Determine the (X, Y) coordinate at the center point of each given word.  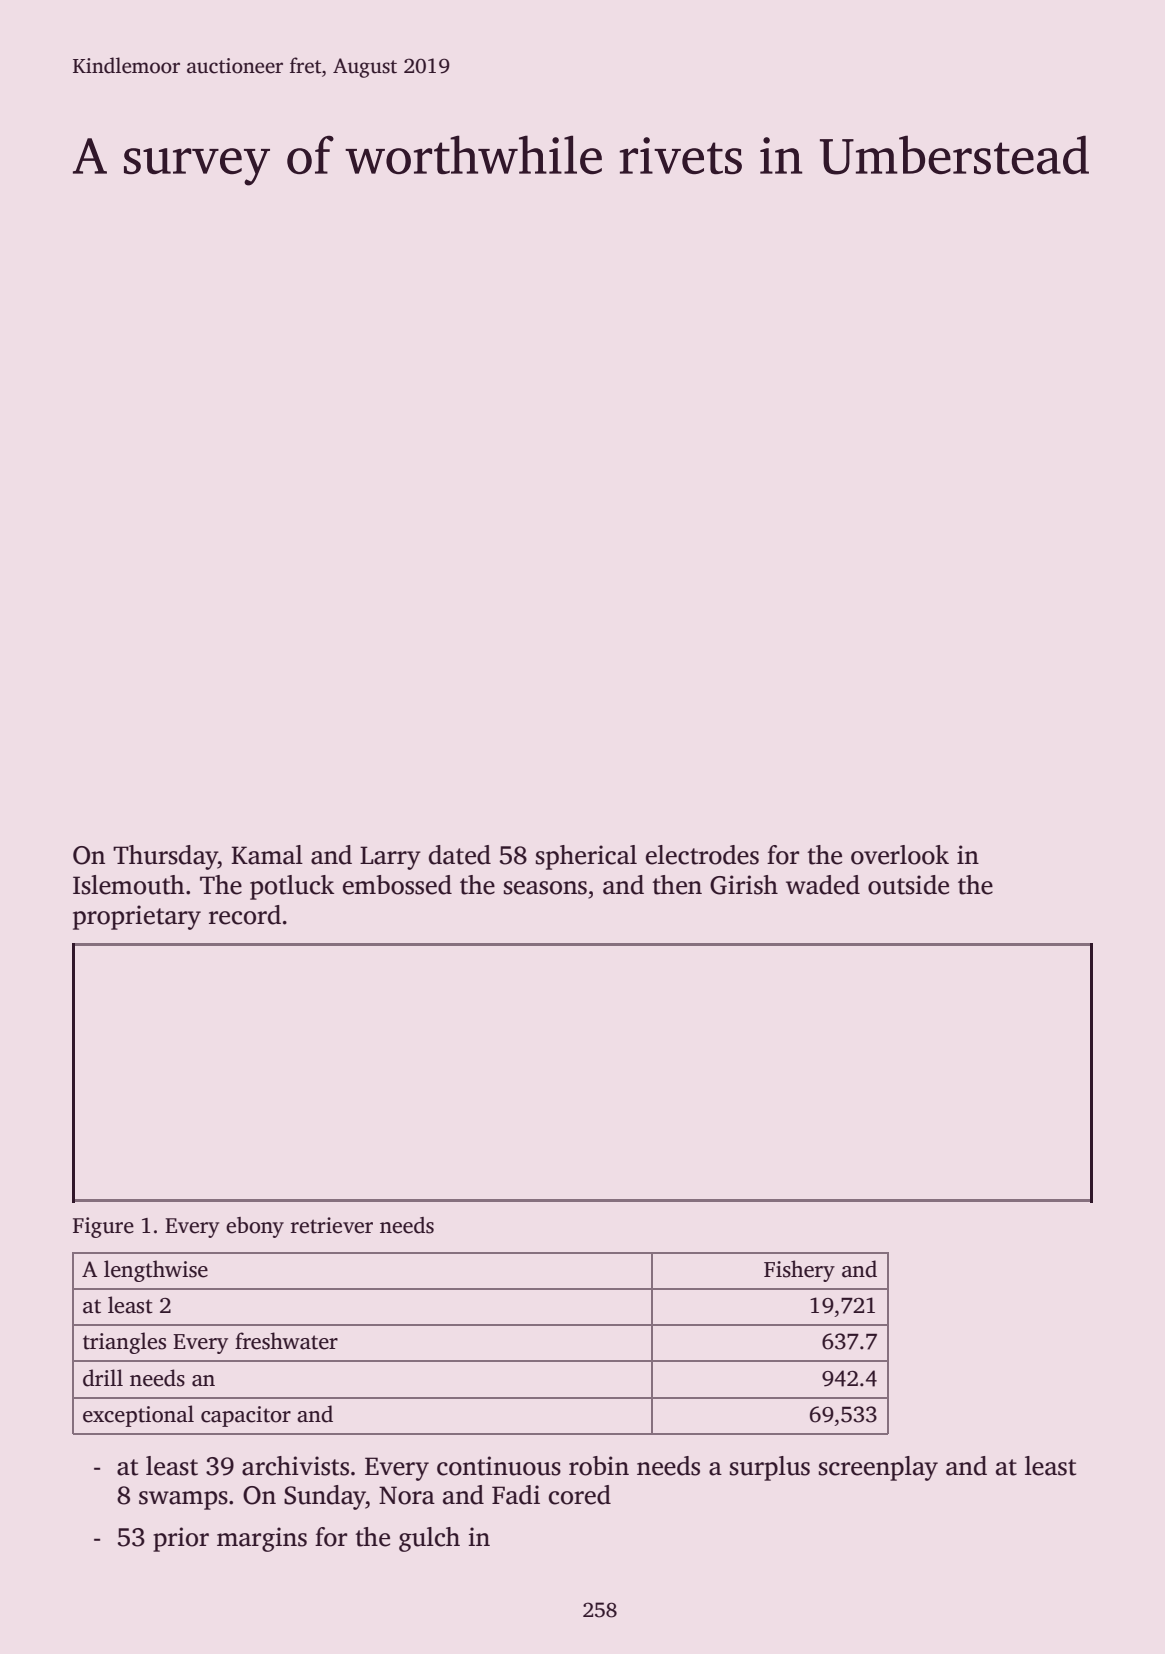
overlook (900, 855)
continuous (499, 1466)
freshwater (286, 1341)
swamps (183, 1500)
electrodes (702, 855)
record (245, 915)
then (677, 885)
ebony (255, 1227)
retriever (332, 1225)
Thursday (165, 857)
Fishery (799, 1271)
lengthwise (156, 1271)
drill (103, 1378)
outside (908, 885)
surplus (770, 1468)
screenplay (878, 1468)
